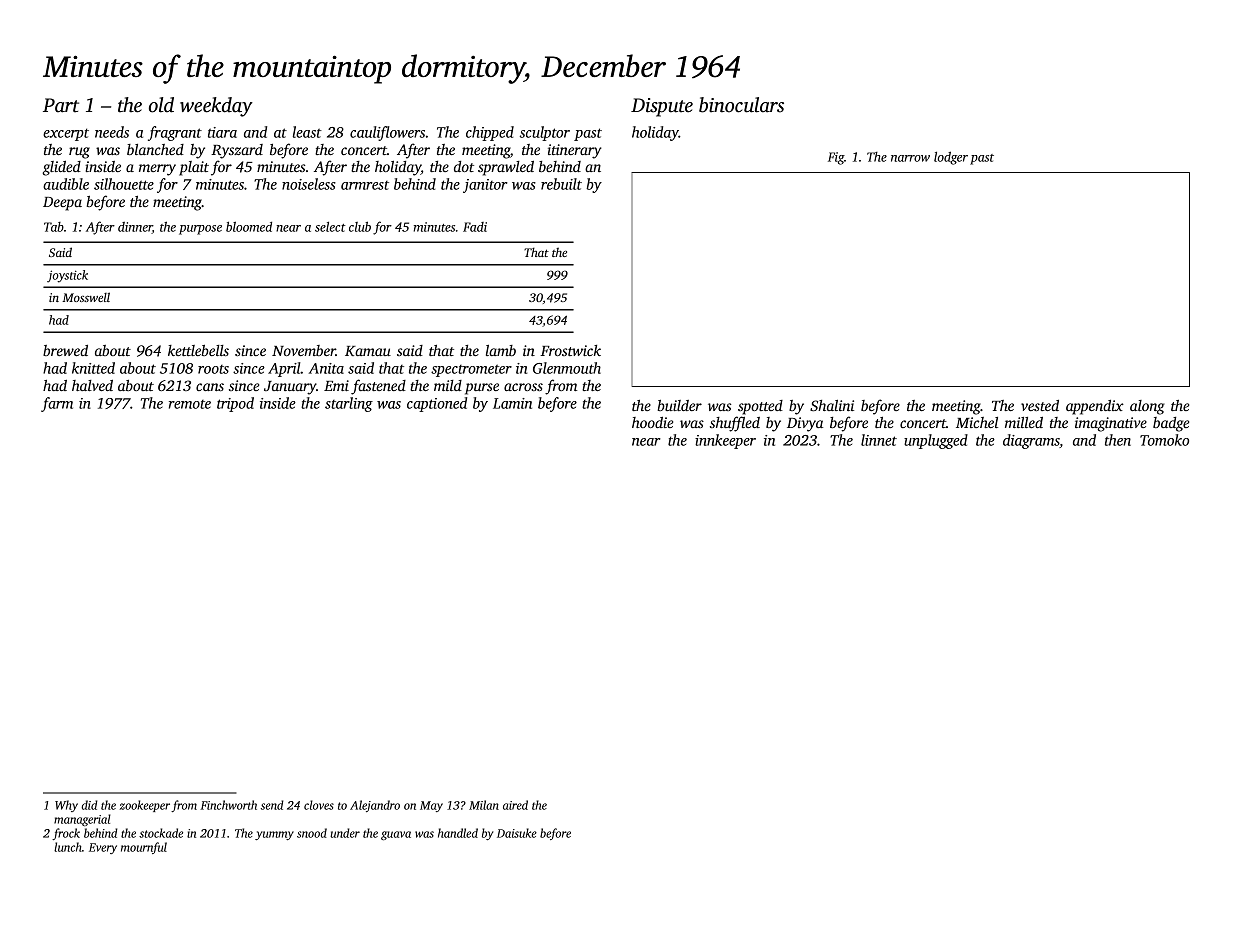  Describe the element at coordinates (312, 833) in the page. I see `snood` at that location.
